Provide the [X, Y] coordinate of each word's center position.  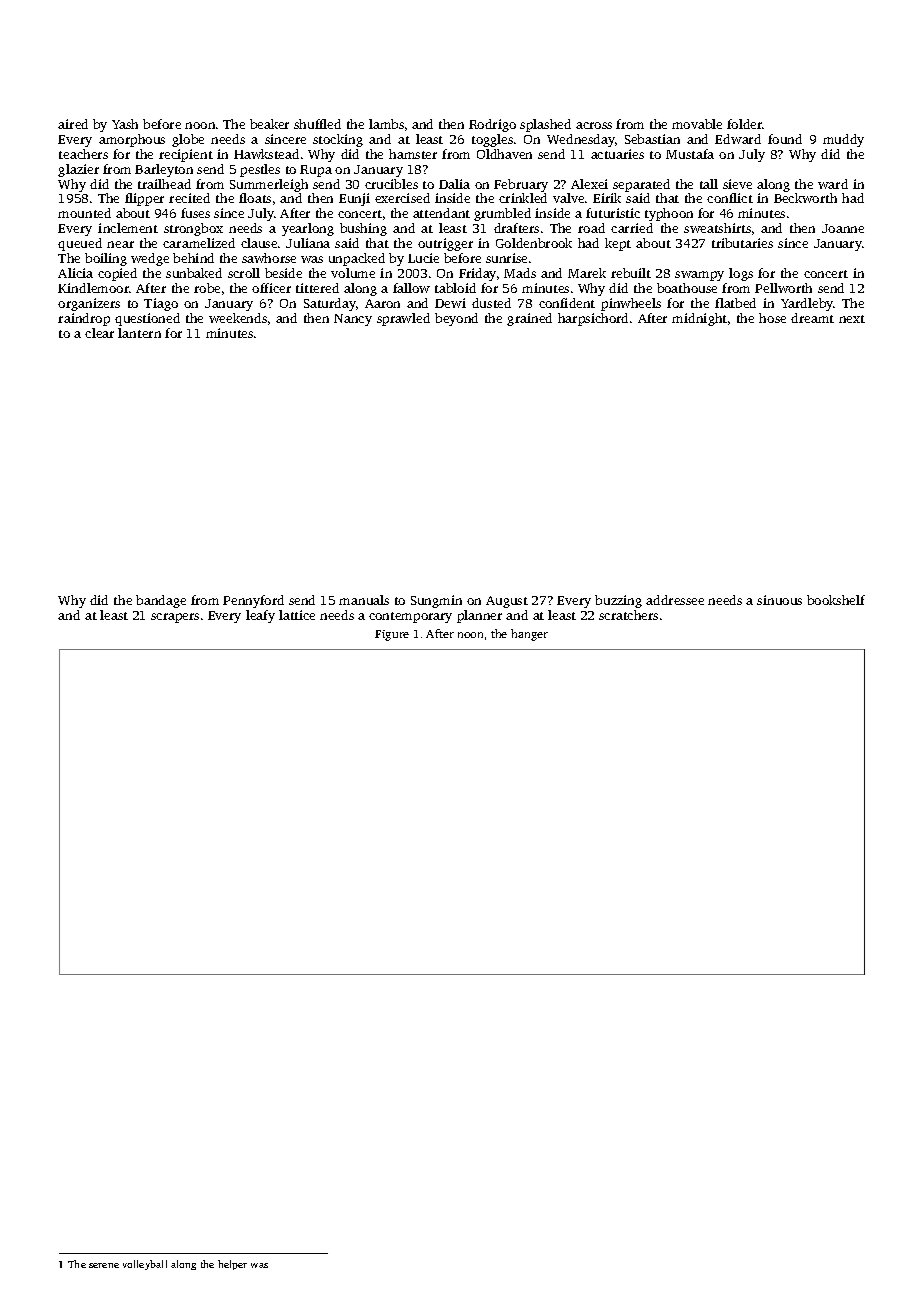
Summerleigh [269, 185]
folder [745, 124]
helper [232, 1265]
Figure [392, 635]
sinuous [779, 600]
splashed [545, 125]
